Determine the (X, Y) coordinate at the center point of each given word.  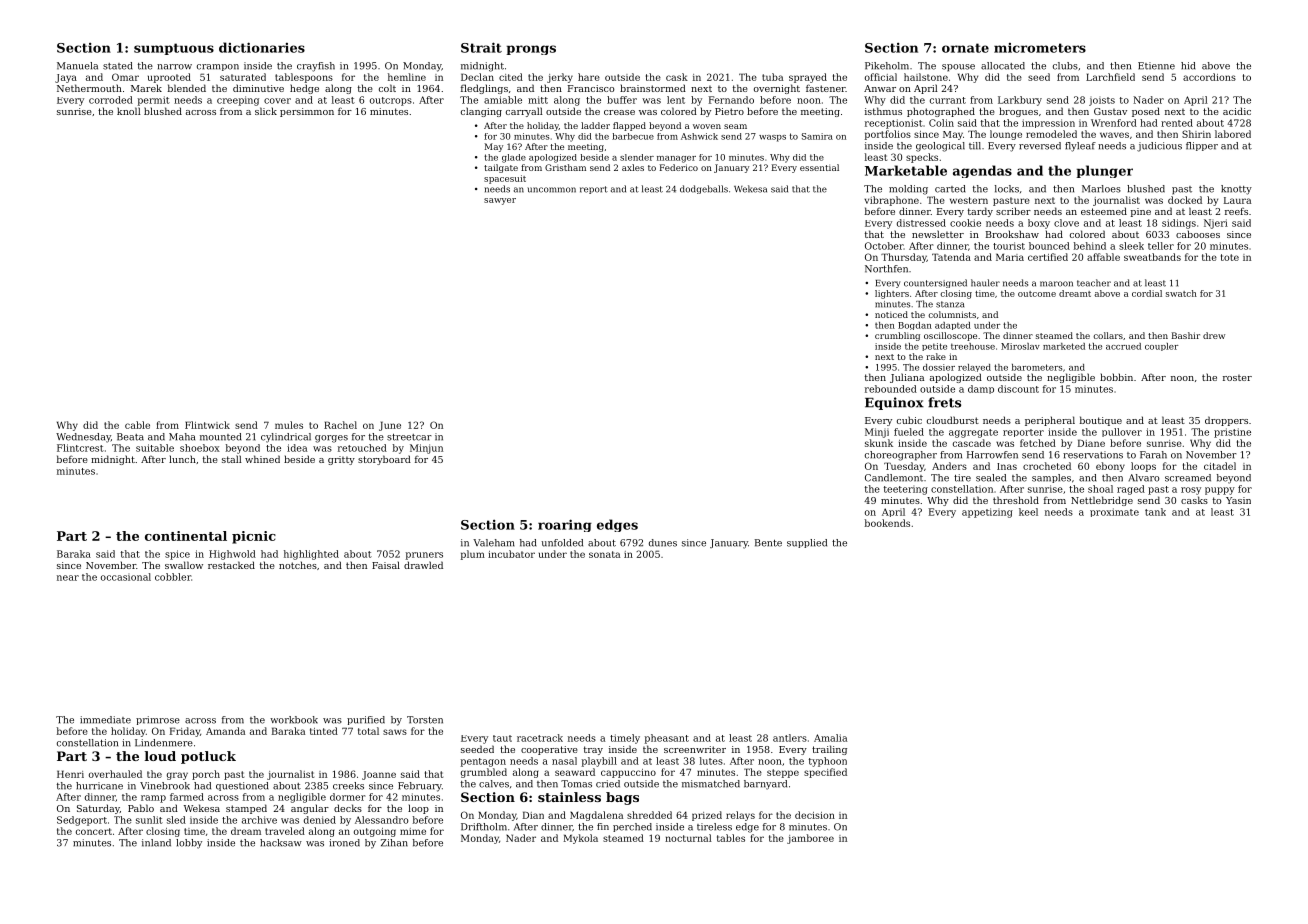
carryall (524, 112)
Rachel (340, 425)
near (68, 578)
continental (186, 536)
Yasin (1238, 500)
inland (156, 843)
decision (815, 815)
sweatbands (1152, 257)
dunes (663, 543)
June (390, 426)
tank (1155, 512)
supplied (807, 543)
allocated (1003, 66)
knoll (129, 111)
